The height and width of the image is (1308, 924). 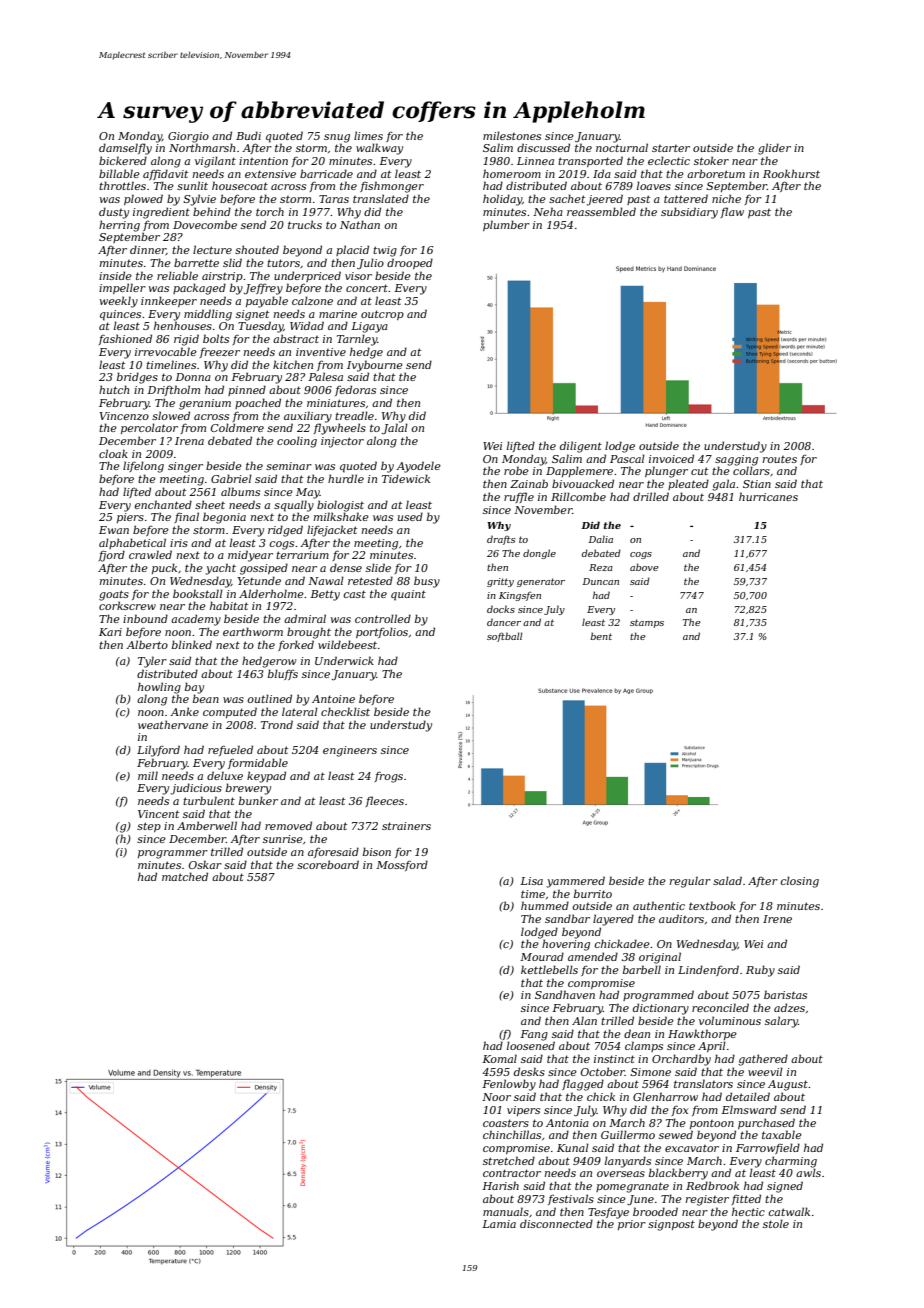 I want to click on routes, so click(x=780, y=459).
